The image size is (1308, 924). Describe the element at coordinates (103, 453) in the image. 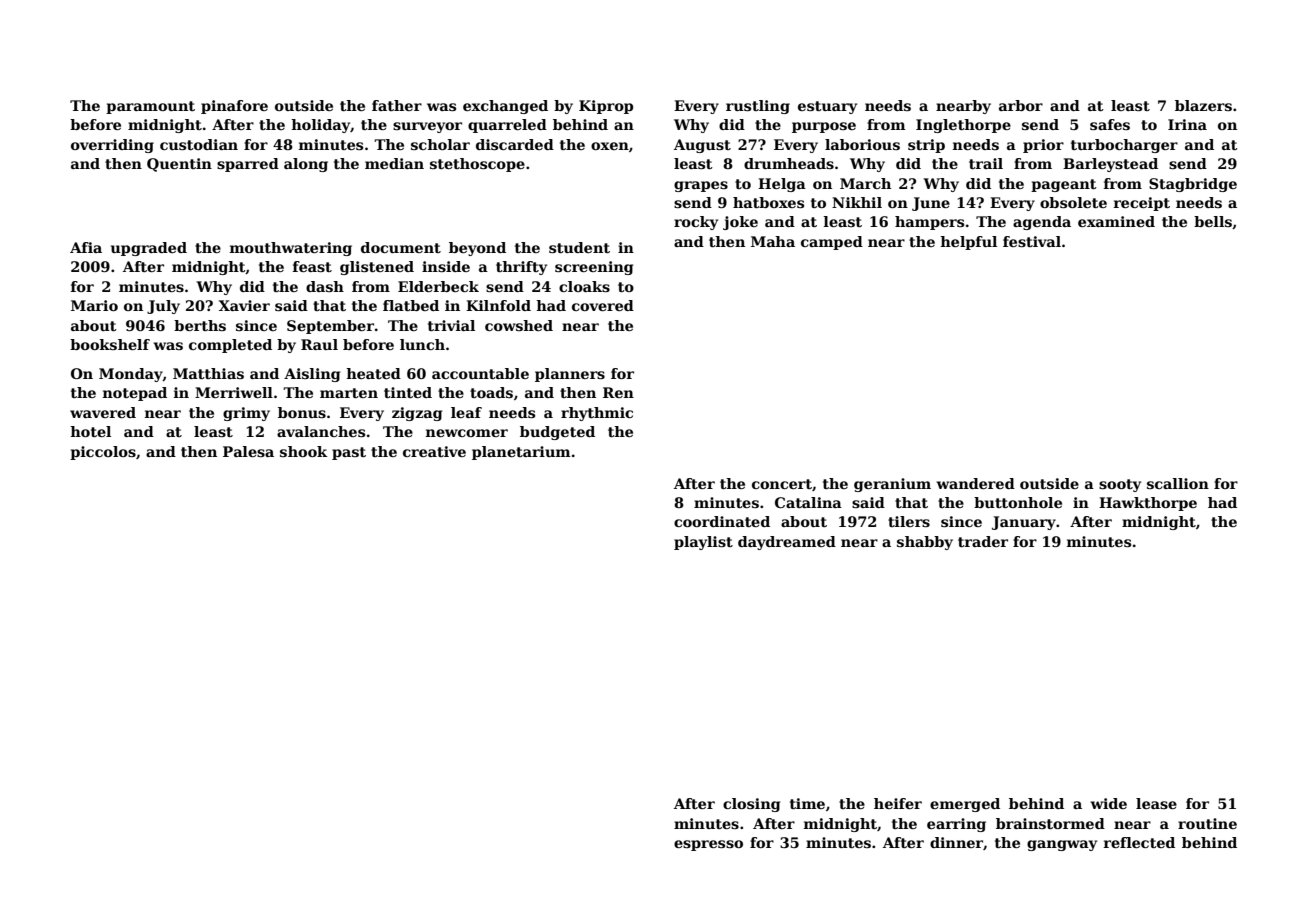

I see `piccolos` at that location.
